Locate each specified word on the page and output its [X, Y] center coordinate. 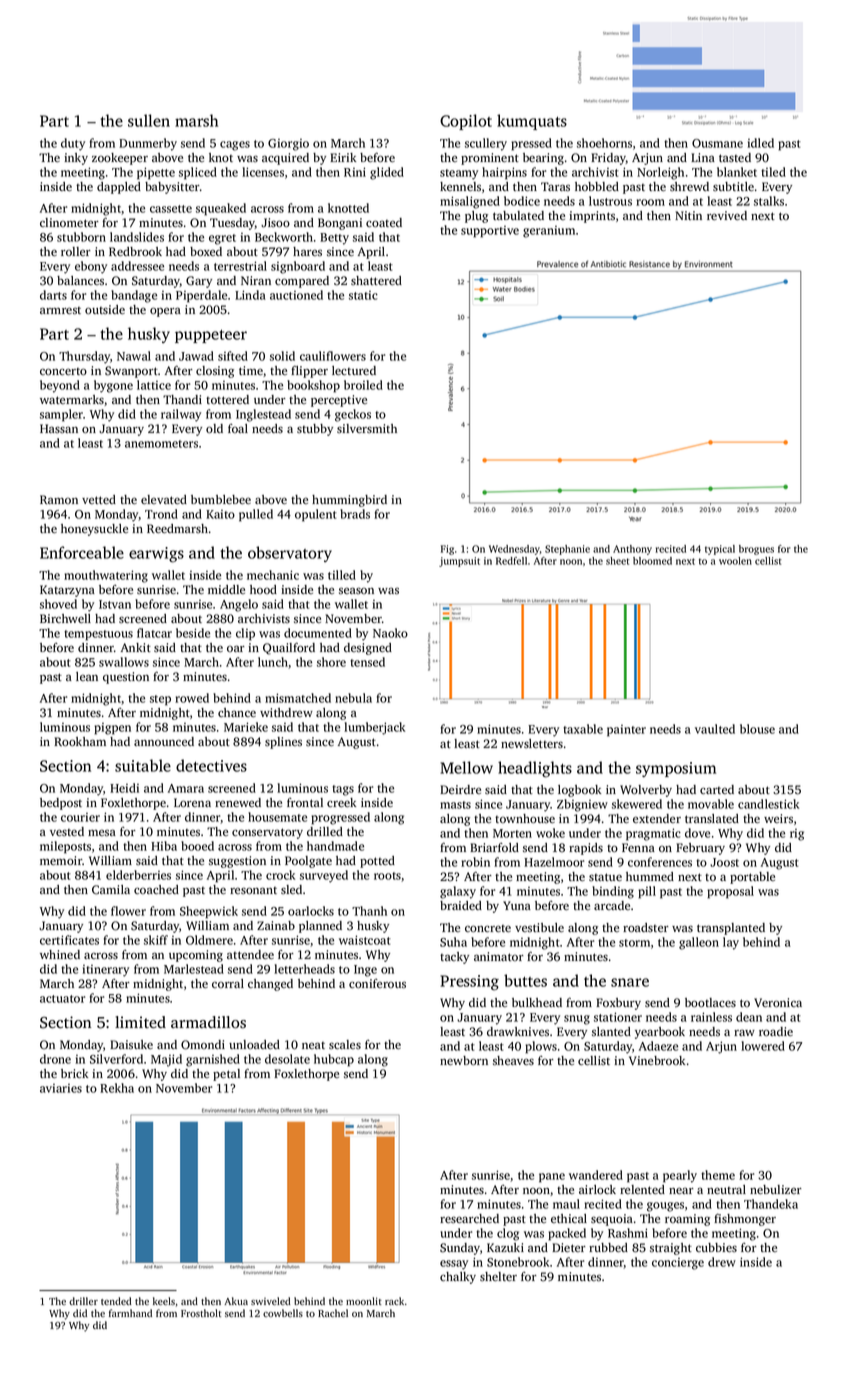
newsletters [532, 743]
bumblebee [221, 499]
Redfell [511, 561]
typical [720, 550]
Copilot [466, 122]
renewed [238, 802]
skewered [637, 804]
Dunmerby [148, 144]
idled [760, 143]
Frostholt [201, 1313]
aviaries [61, 1088]
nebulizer [776, 1189]
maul [566, 1204]
